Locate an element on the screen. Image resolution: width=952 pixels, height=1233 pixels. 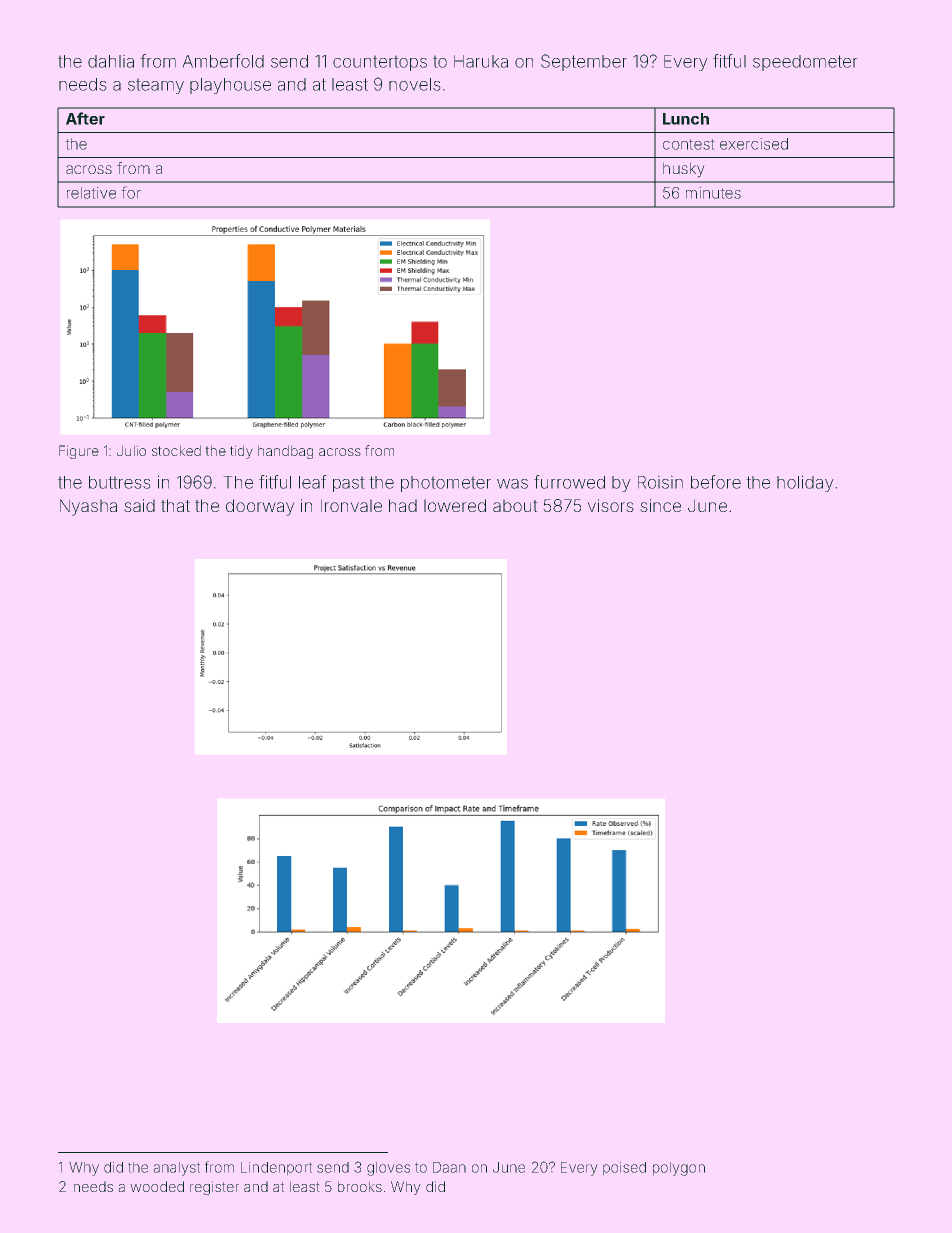
gloves is located at coordinates (388, 1169).
